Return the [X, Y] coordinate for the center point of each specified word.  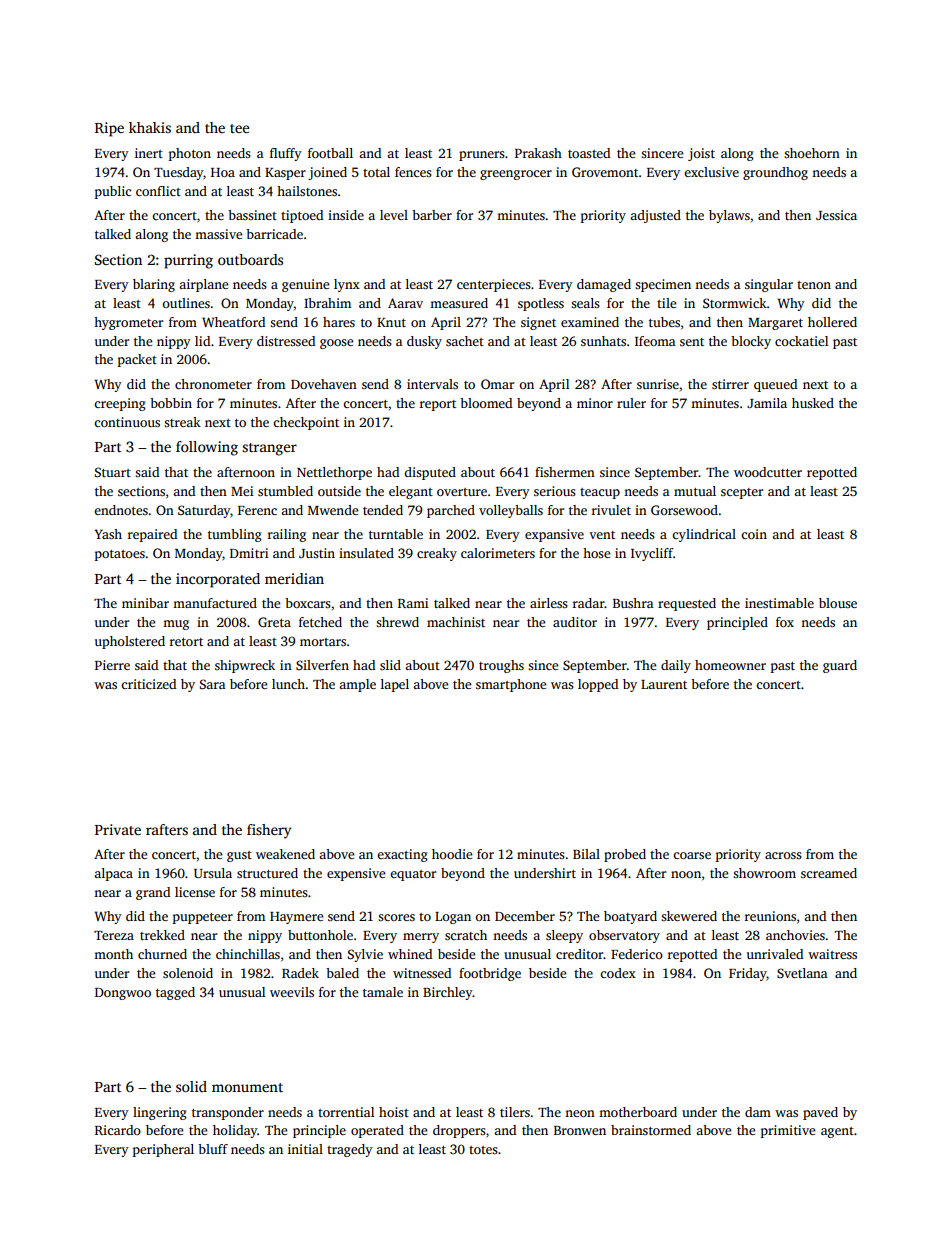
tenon [814, 285]
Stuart [113, 472]
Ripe [109, 129]
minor [595, 403]
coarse [692, 855]
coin [754, 534]
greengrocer [516, 175]
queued [775, 385]
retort [186, 642]
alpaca [113, 874]
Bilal [586, 854]
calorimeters [498, 553]
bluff [213, 1149]
